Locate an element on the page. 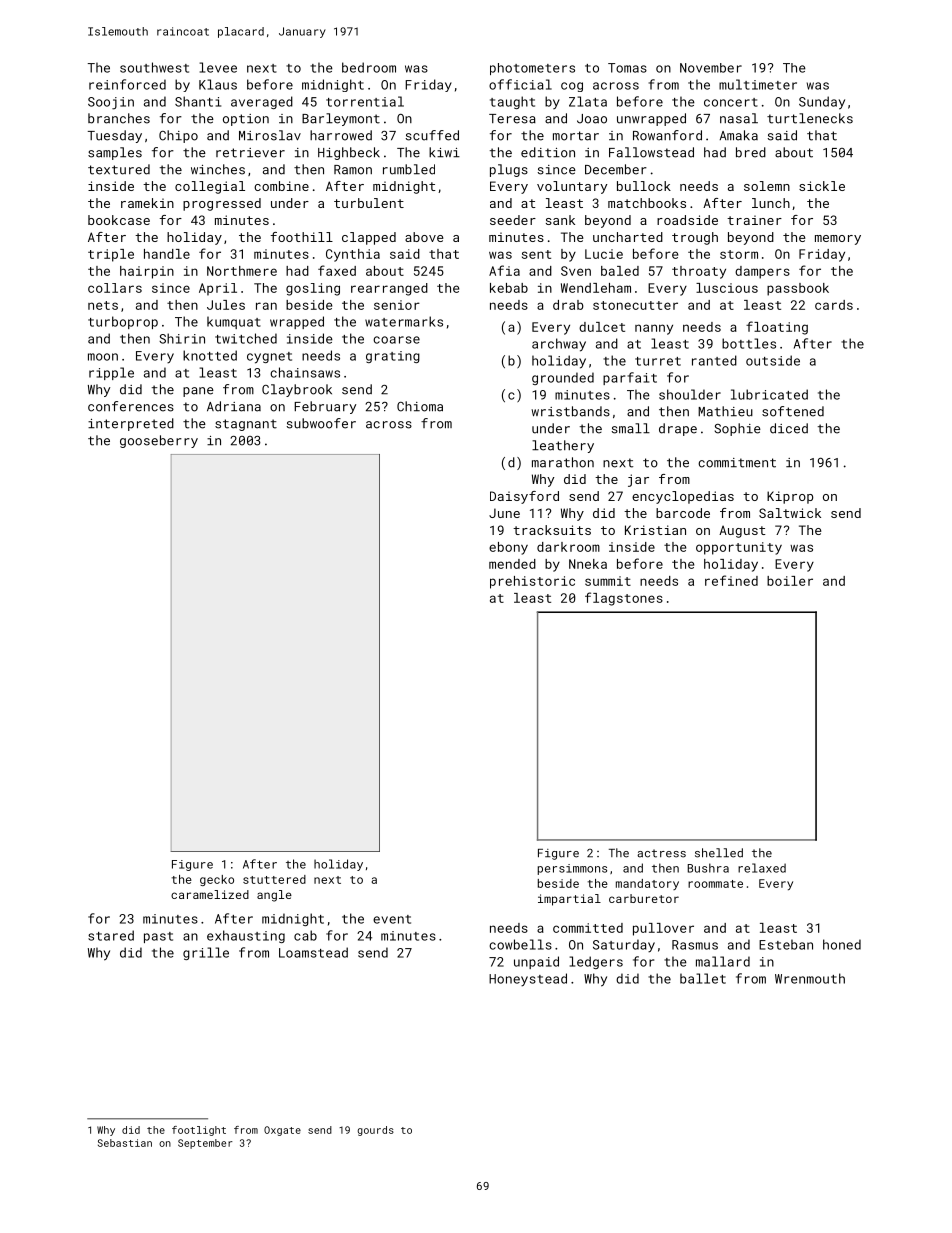 The width and height of the image is (952, 1233). prehistoric is located at coordinates (532, 582).
